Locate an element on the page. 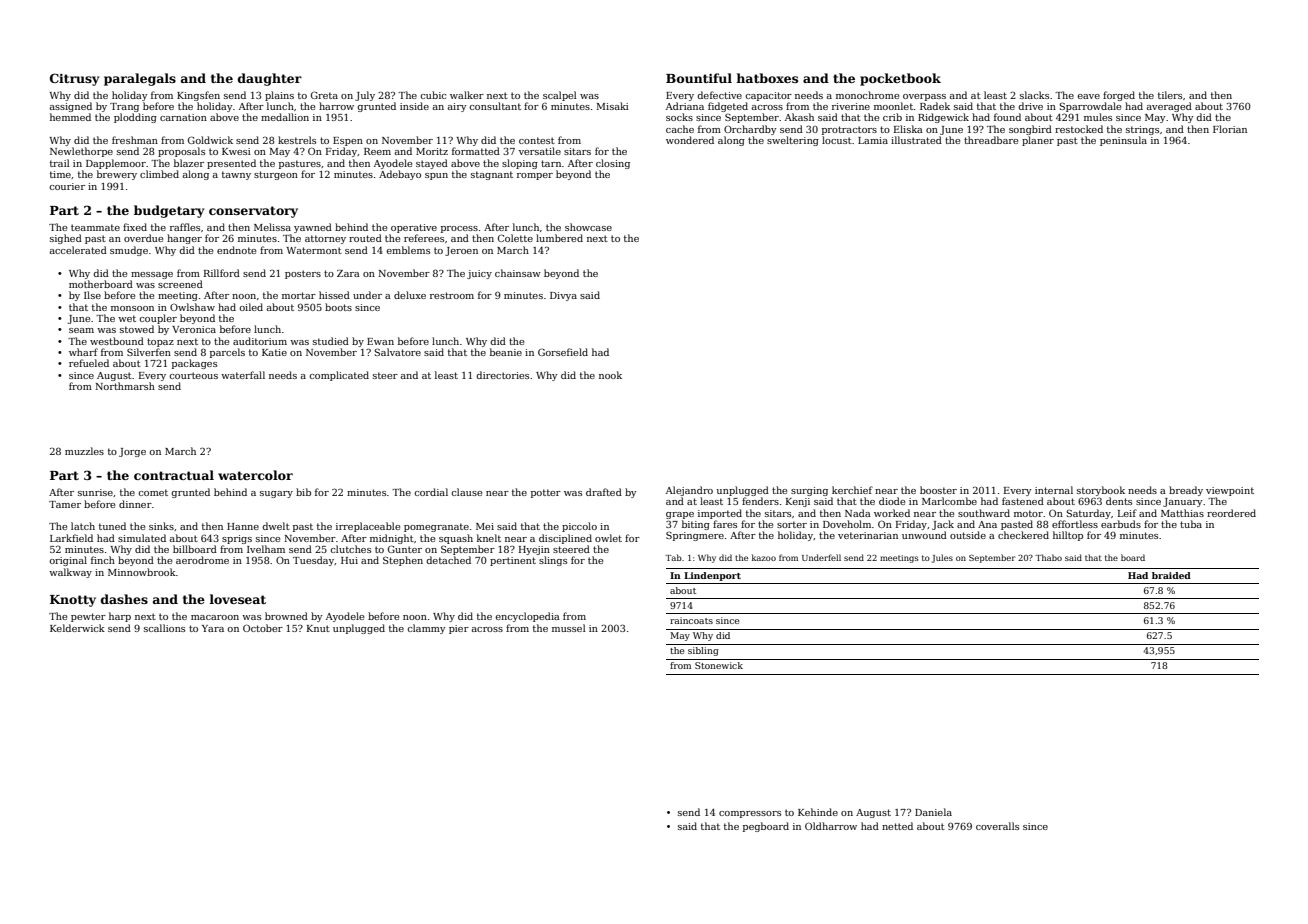 This page has height=924, width=1308. tawny is located at coordinates (236, 175).
